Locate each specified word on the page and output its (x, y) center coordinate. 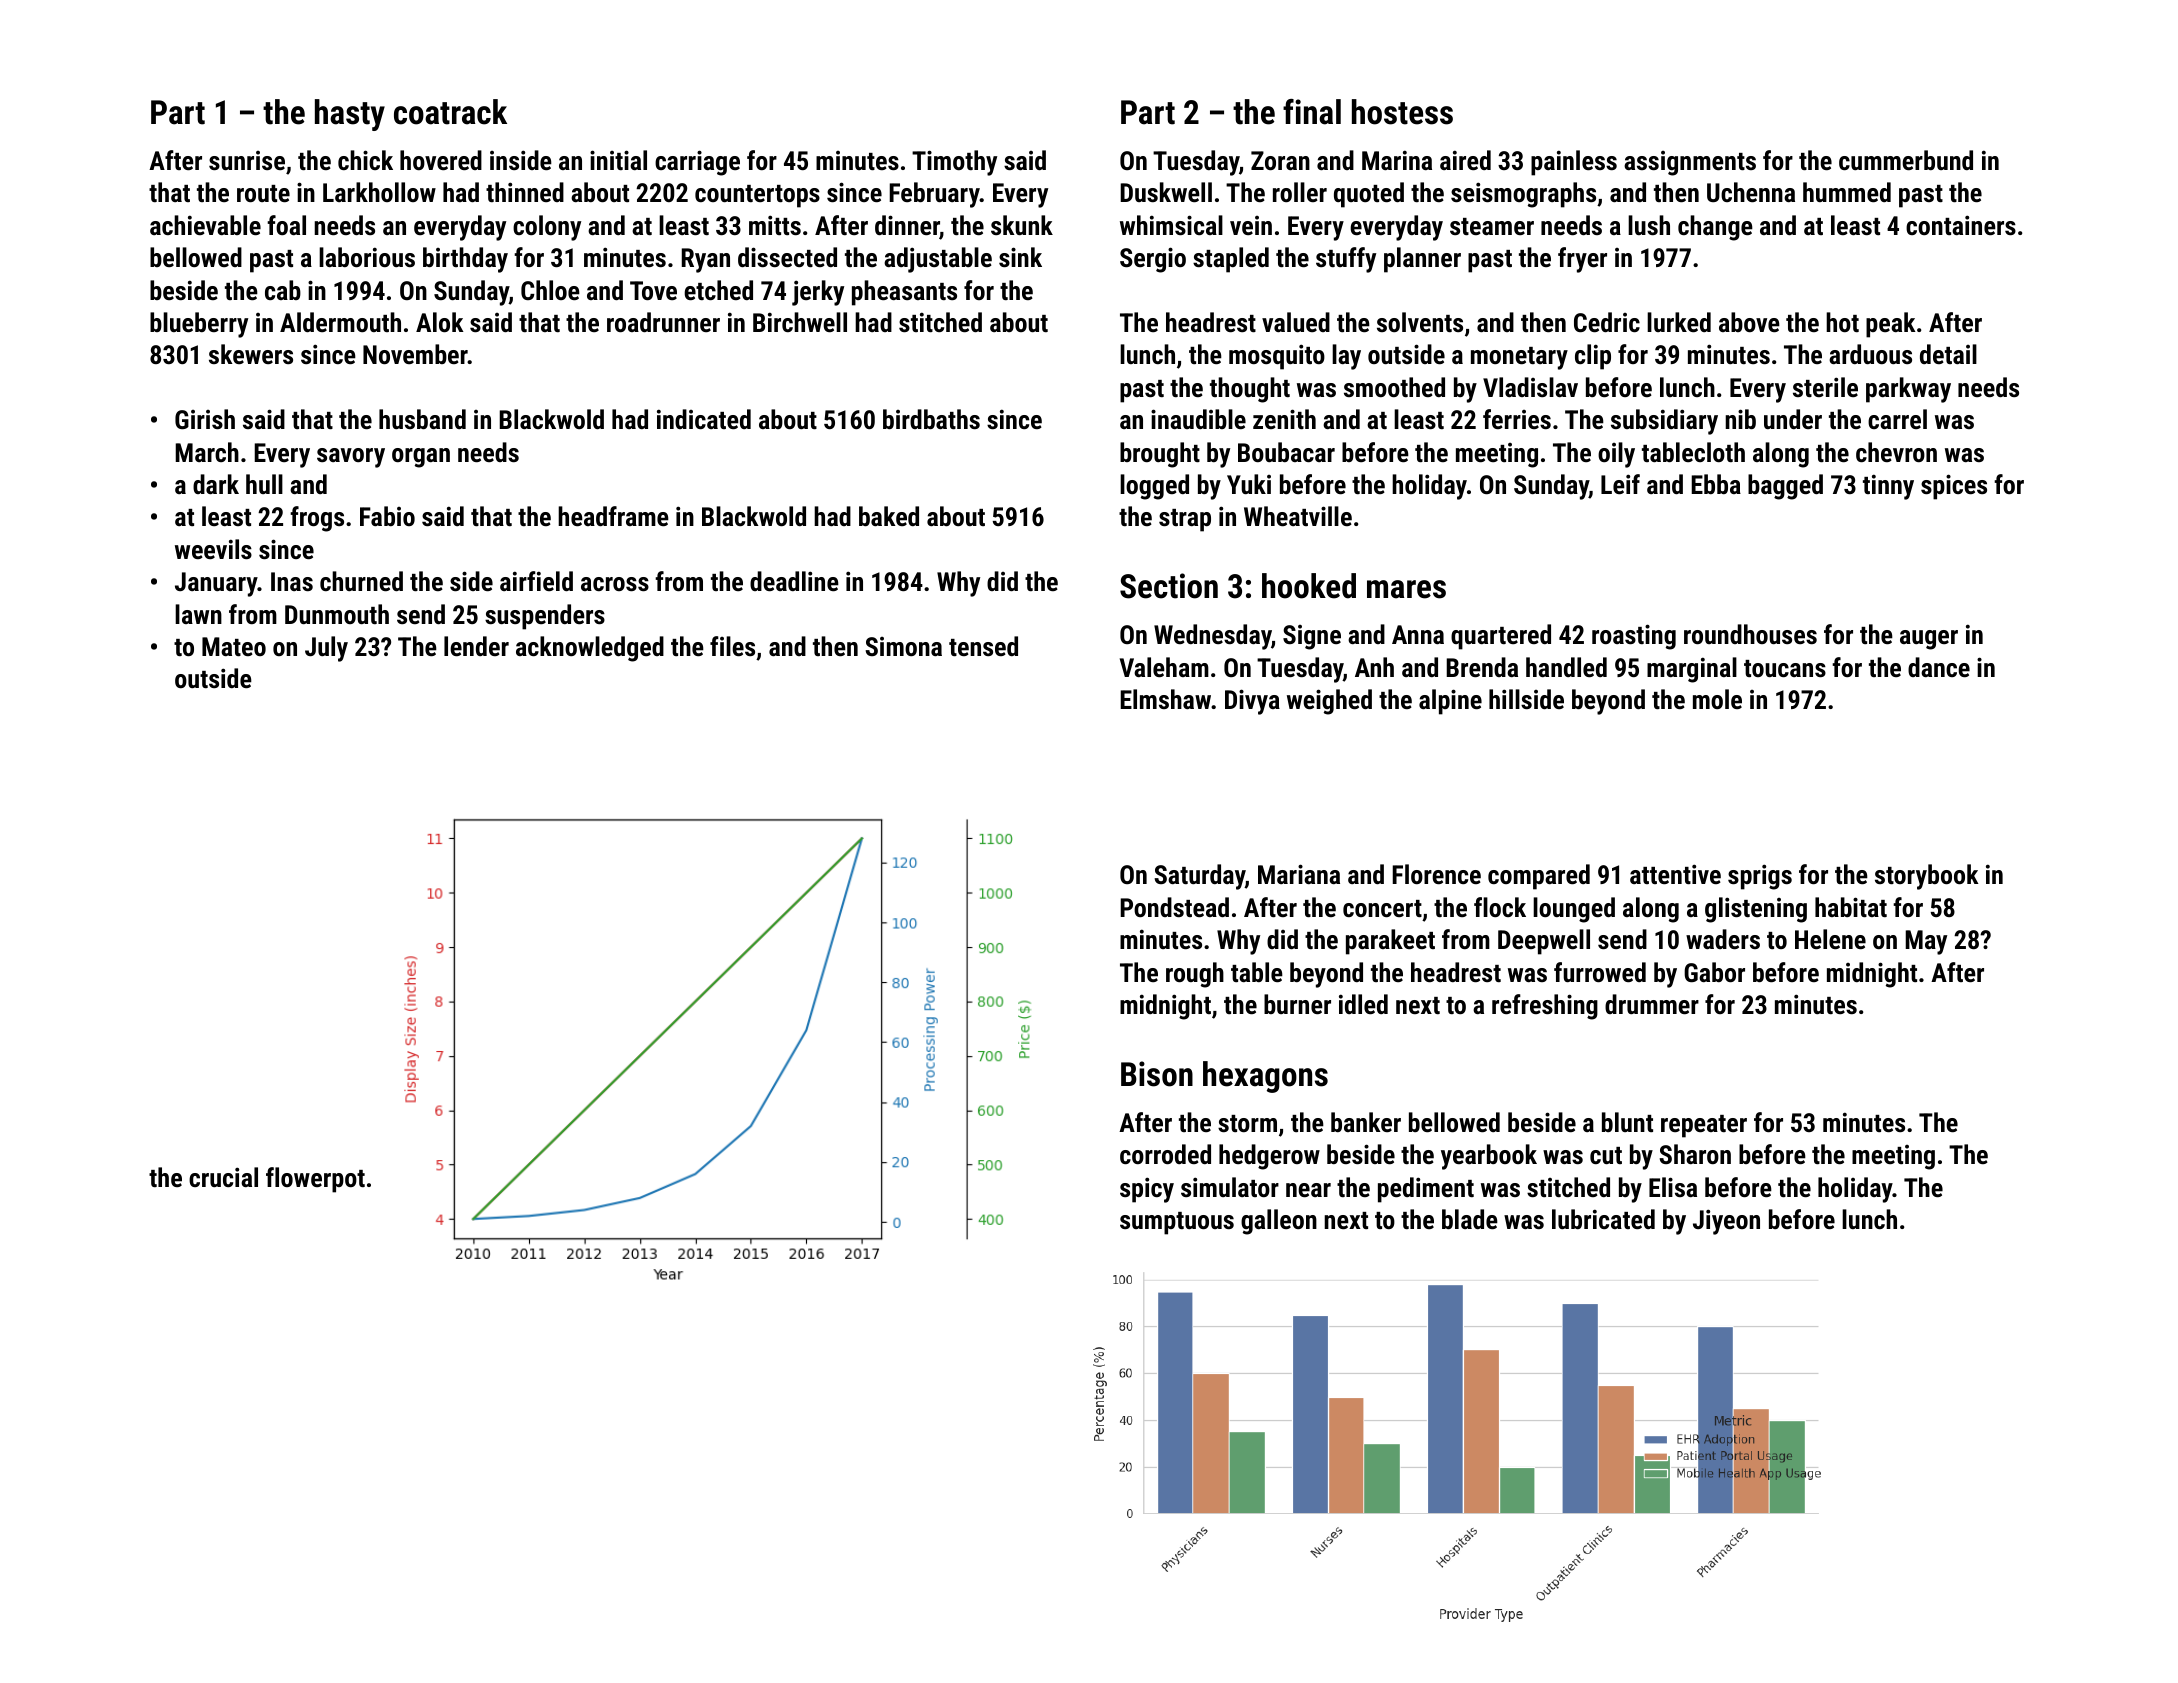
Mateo (234, 646)
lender (476, 646)
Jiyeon (1726, 1222)
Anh (1374, 667)
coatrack (450, 112)
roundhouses (1750, 634)
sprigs (1760, 877)
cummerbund (1906, 160)
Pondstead (1174, 907)
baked (889, 516)
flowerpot (315, 1180)
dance (1939, 667)
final (1312, 112)
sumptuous (1177, 1223)
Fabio (387, 516)
